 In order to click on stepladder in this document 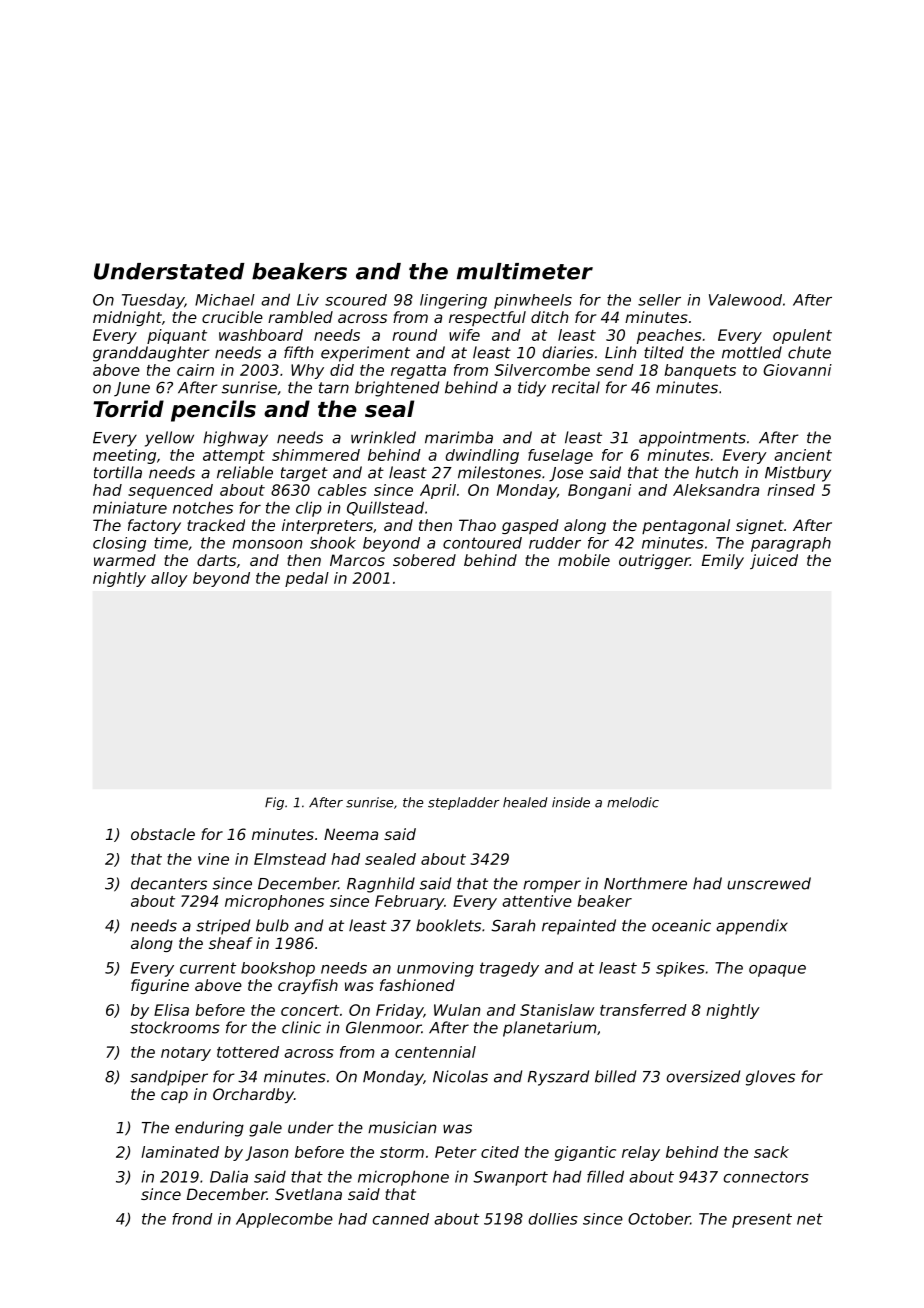, I will do `click(463, 803)`.
